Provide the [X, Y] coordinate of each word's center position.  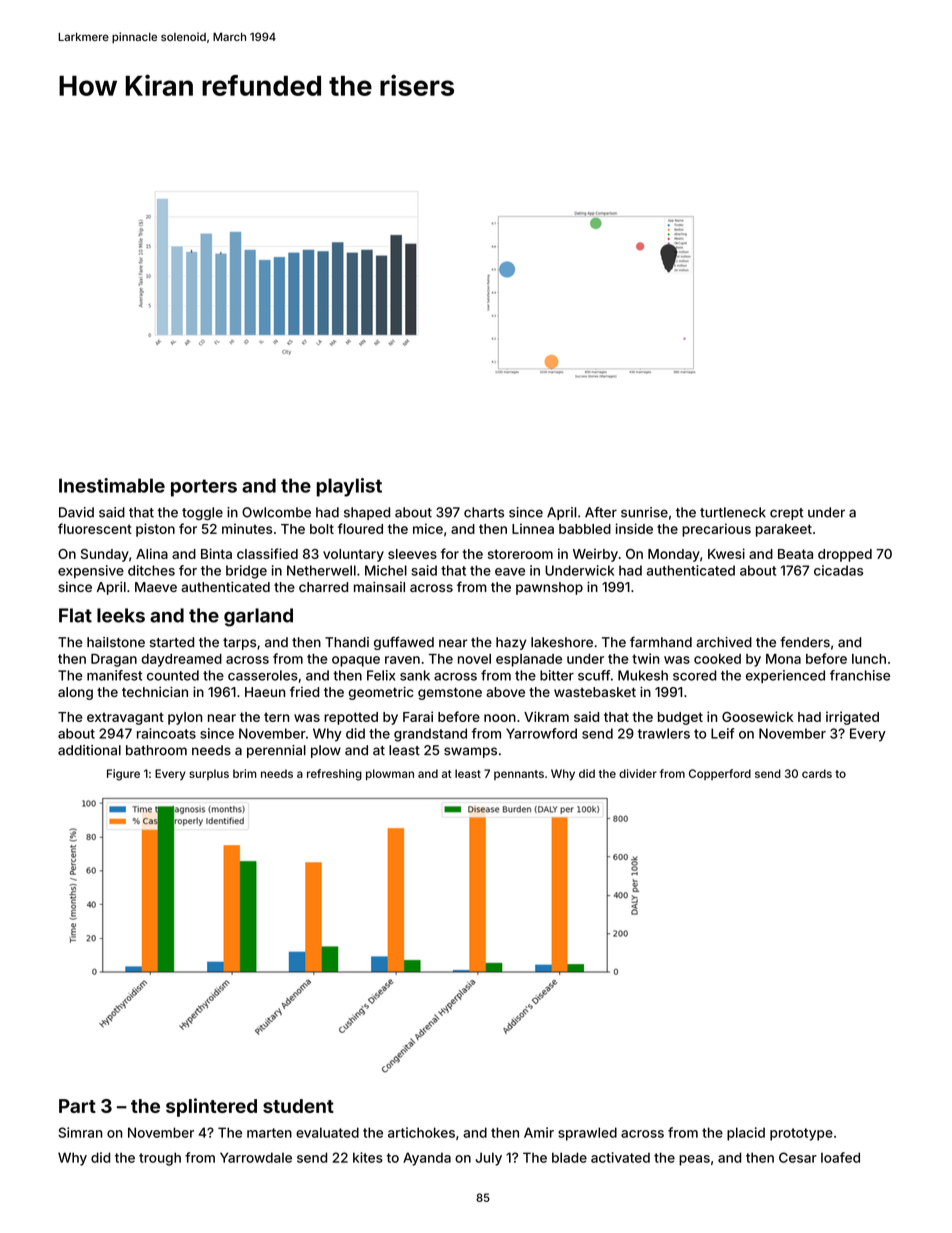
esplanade [529, 660]
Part [77, 1106]
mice [428, 528]
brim [245, 773]
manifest [114, 675]
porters [204, 488]
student [298, 1106]
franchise [860, 675]
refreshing [334, 775]
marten [269, 1133]
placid [746, 1134]
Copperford [720, 774]
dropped [845, 555]
